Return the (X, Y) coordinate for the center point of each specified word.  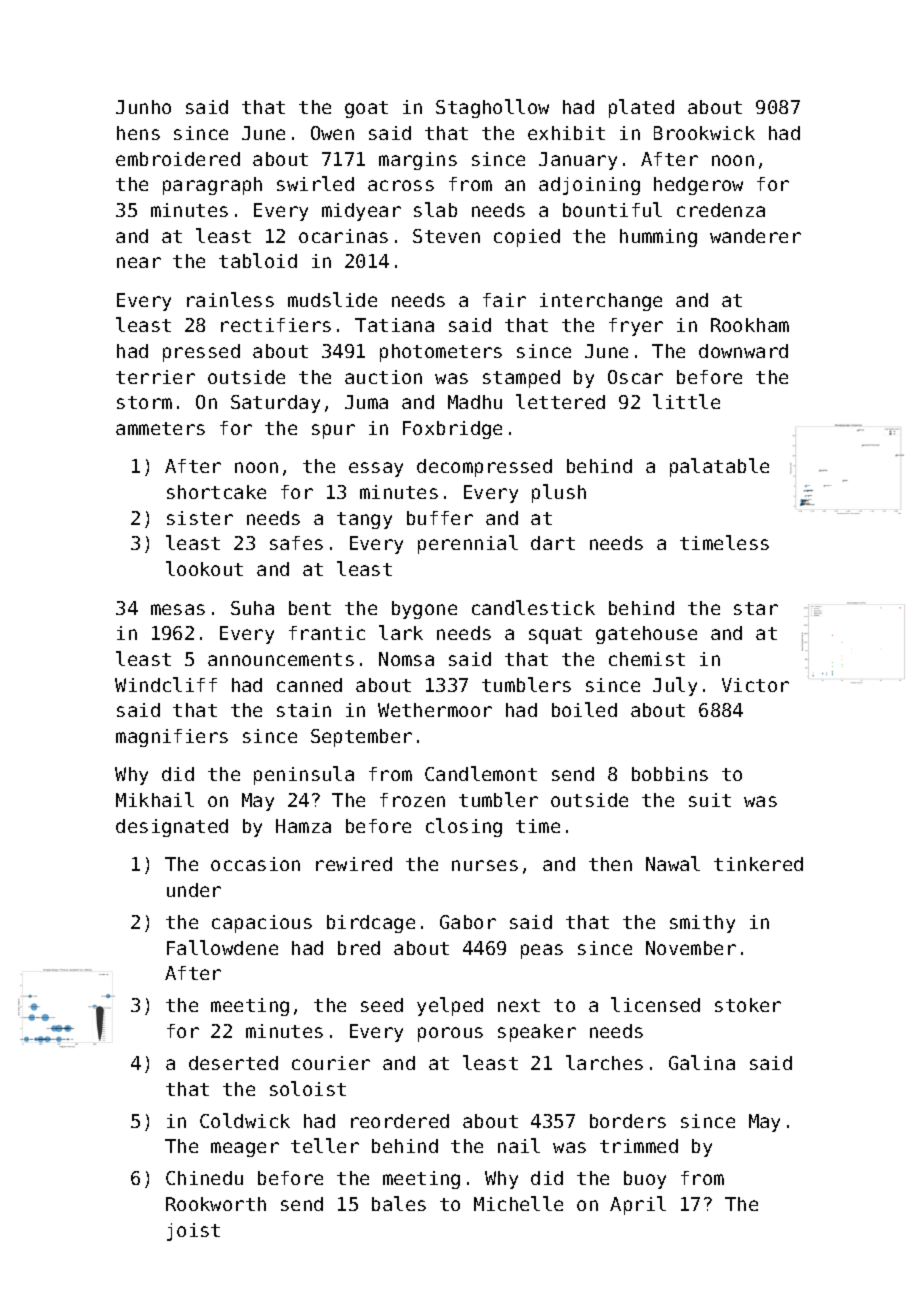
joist (193, 1232)
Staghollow (492, 108)
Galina (702, 1062)
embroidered (178, 159)
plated (641, 108)
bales (399, 1203)
